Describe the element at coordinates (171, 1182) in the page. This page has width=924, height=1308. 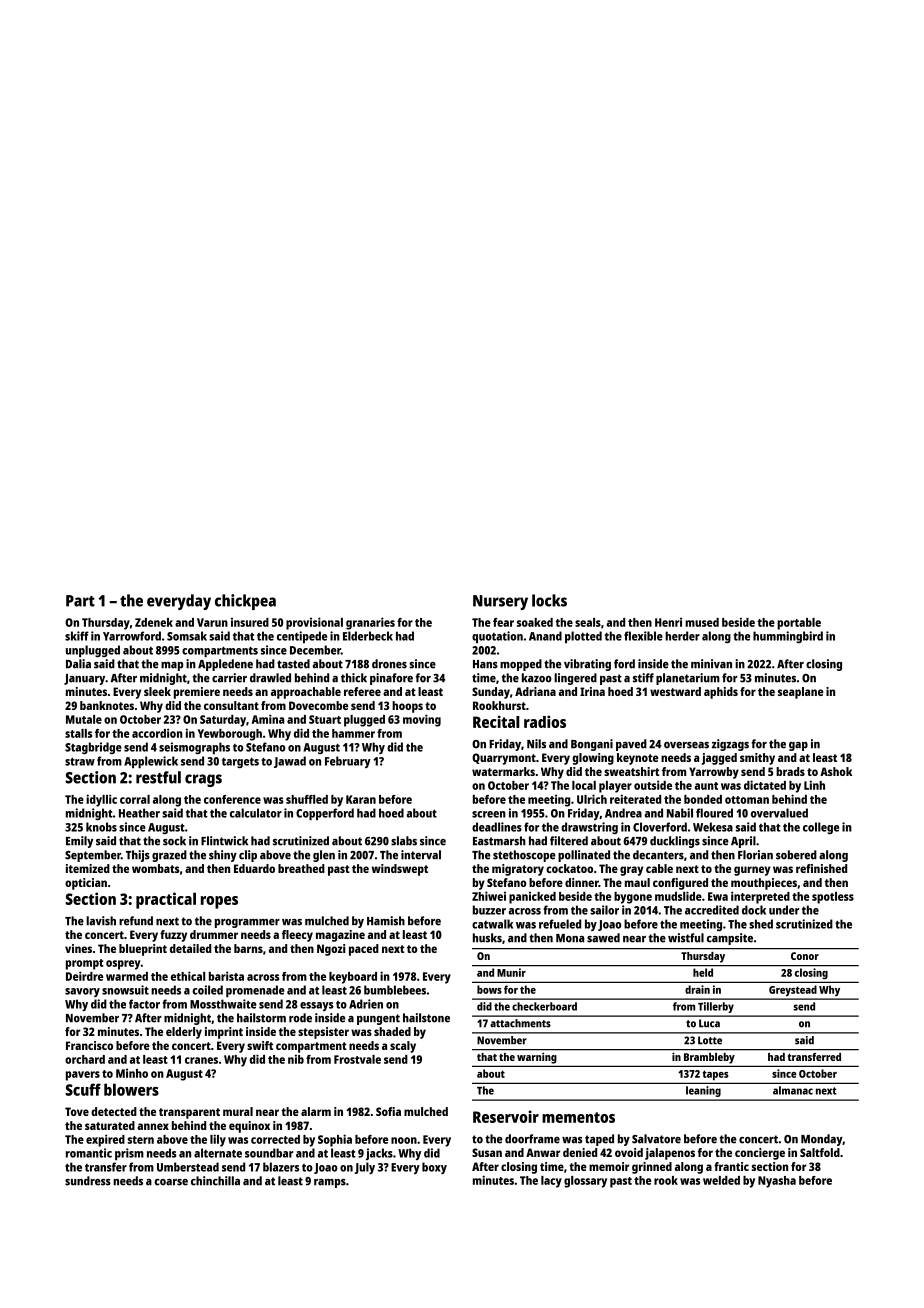
I see `coarse` at that location.
